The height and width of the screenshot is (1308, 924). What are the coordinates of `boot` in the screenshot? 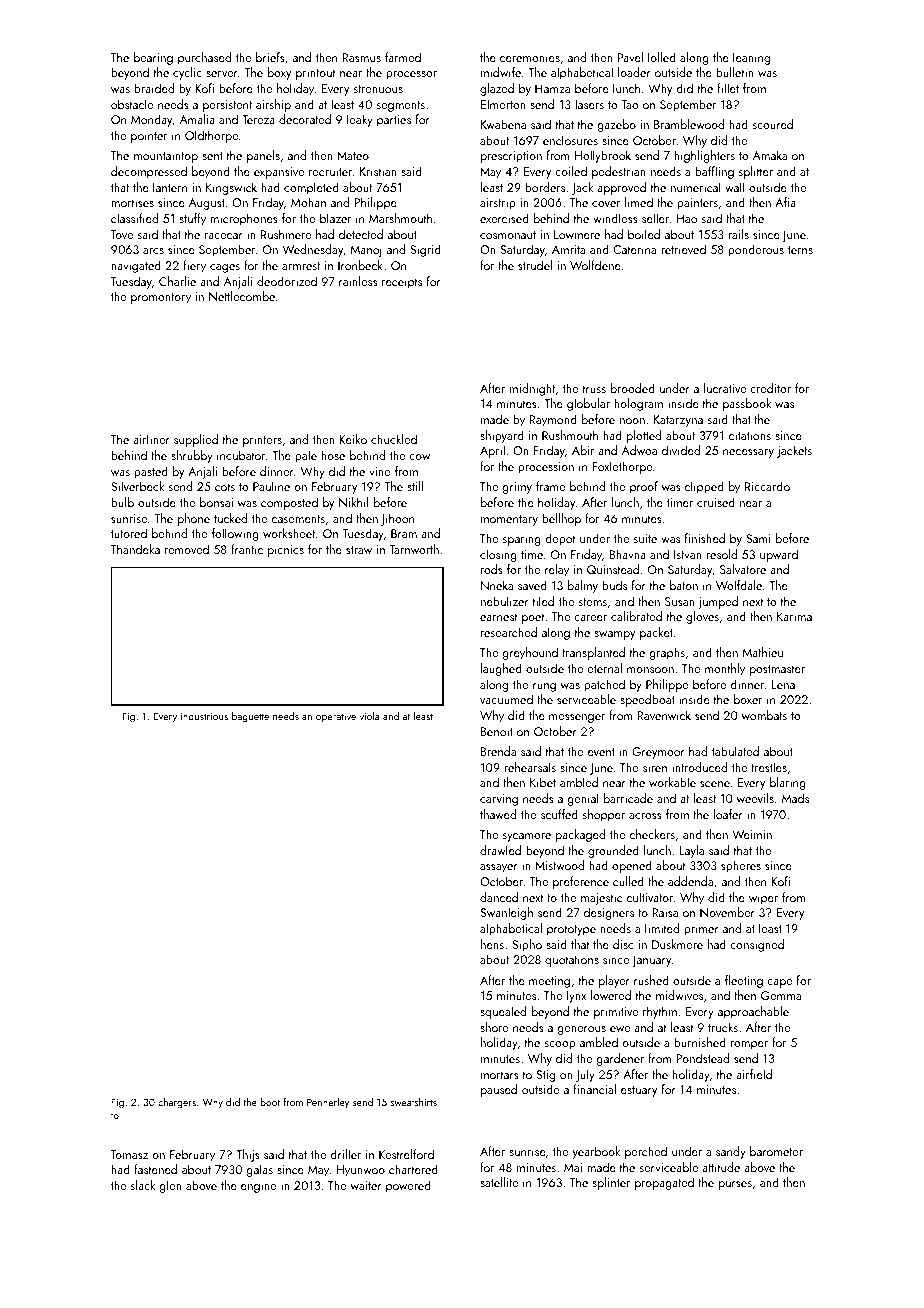 It's located at (270, 1102).
